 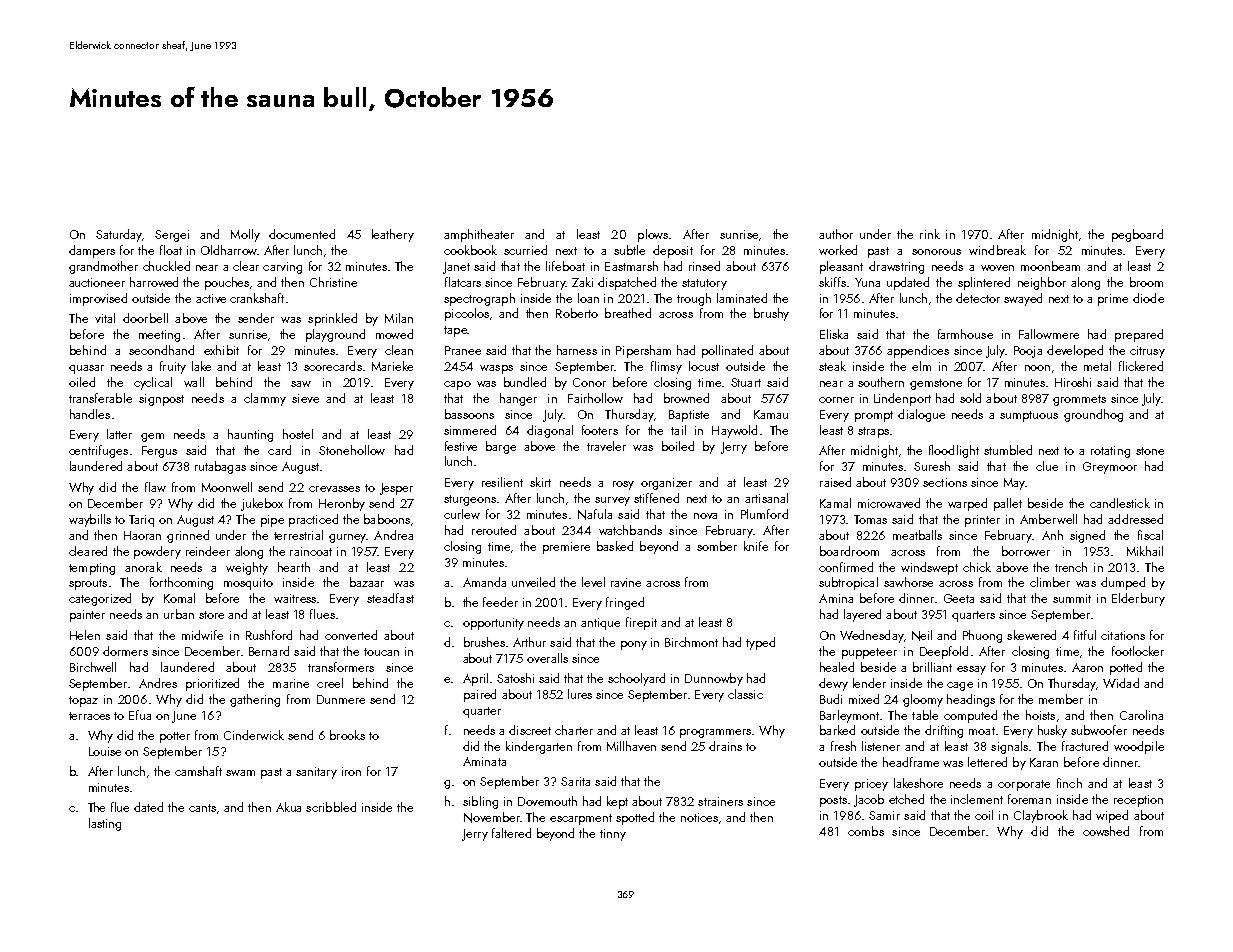 What do you see at coordinates (494, 530) in the page?
I see `rerouted` at bounding box center [494, 530].
